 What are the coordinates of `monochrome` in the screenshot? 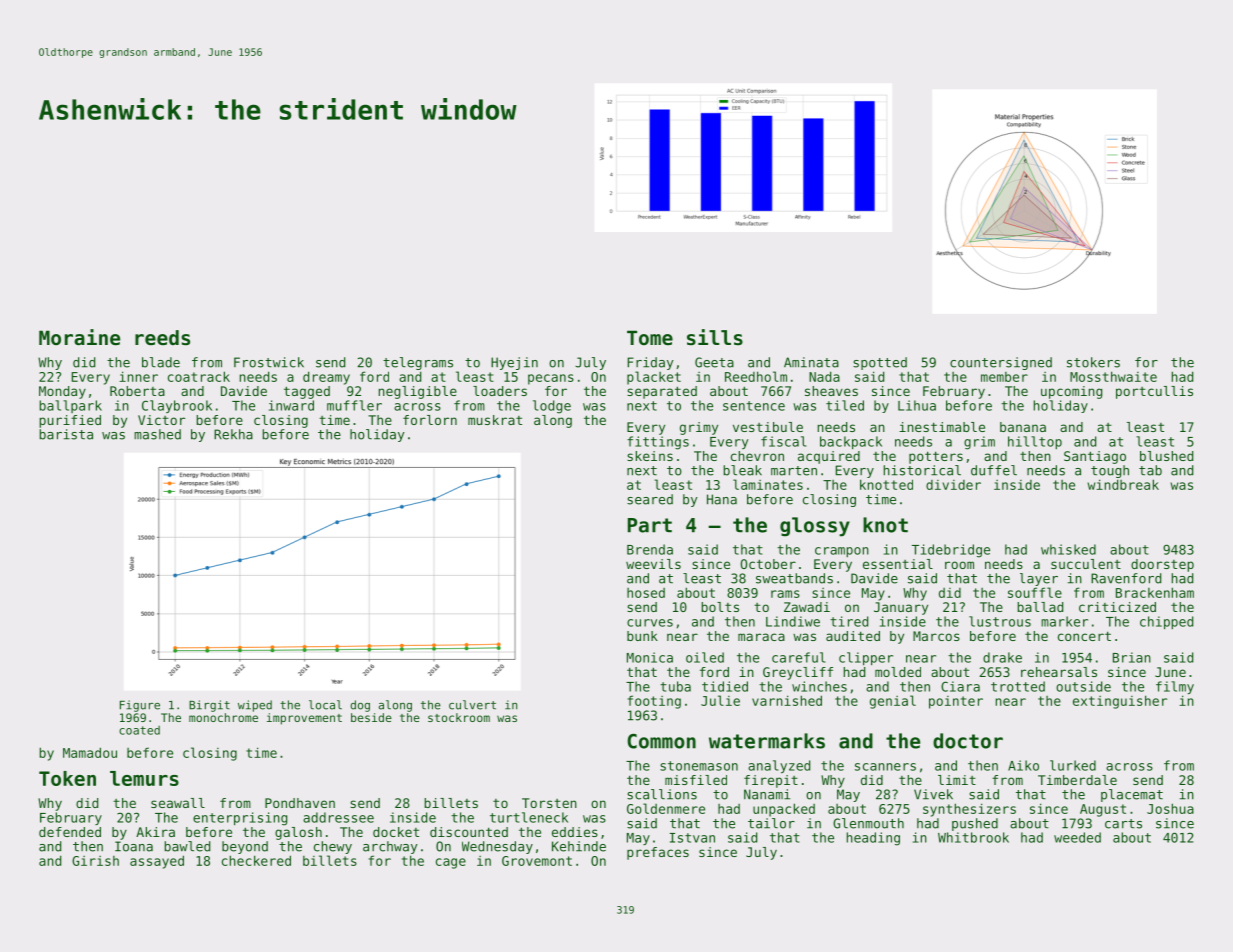 It's located at (223, 717).
